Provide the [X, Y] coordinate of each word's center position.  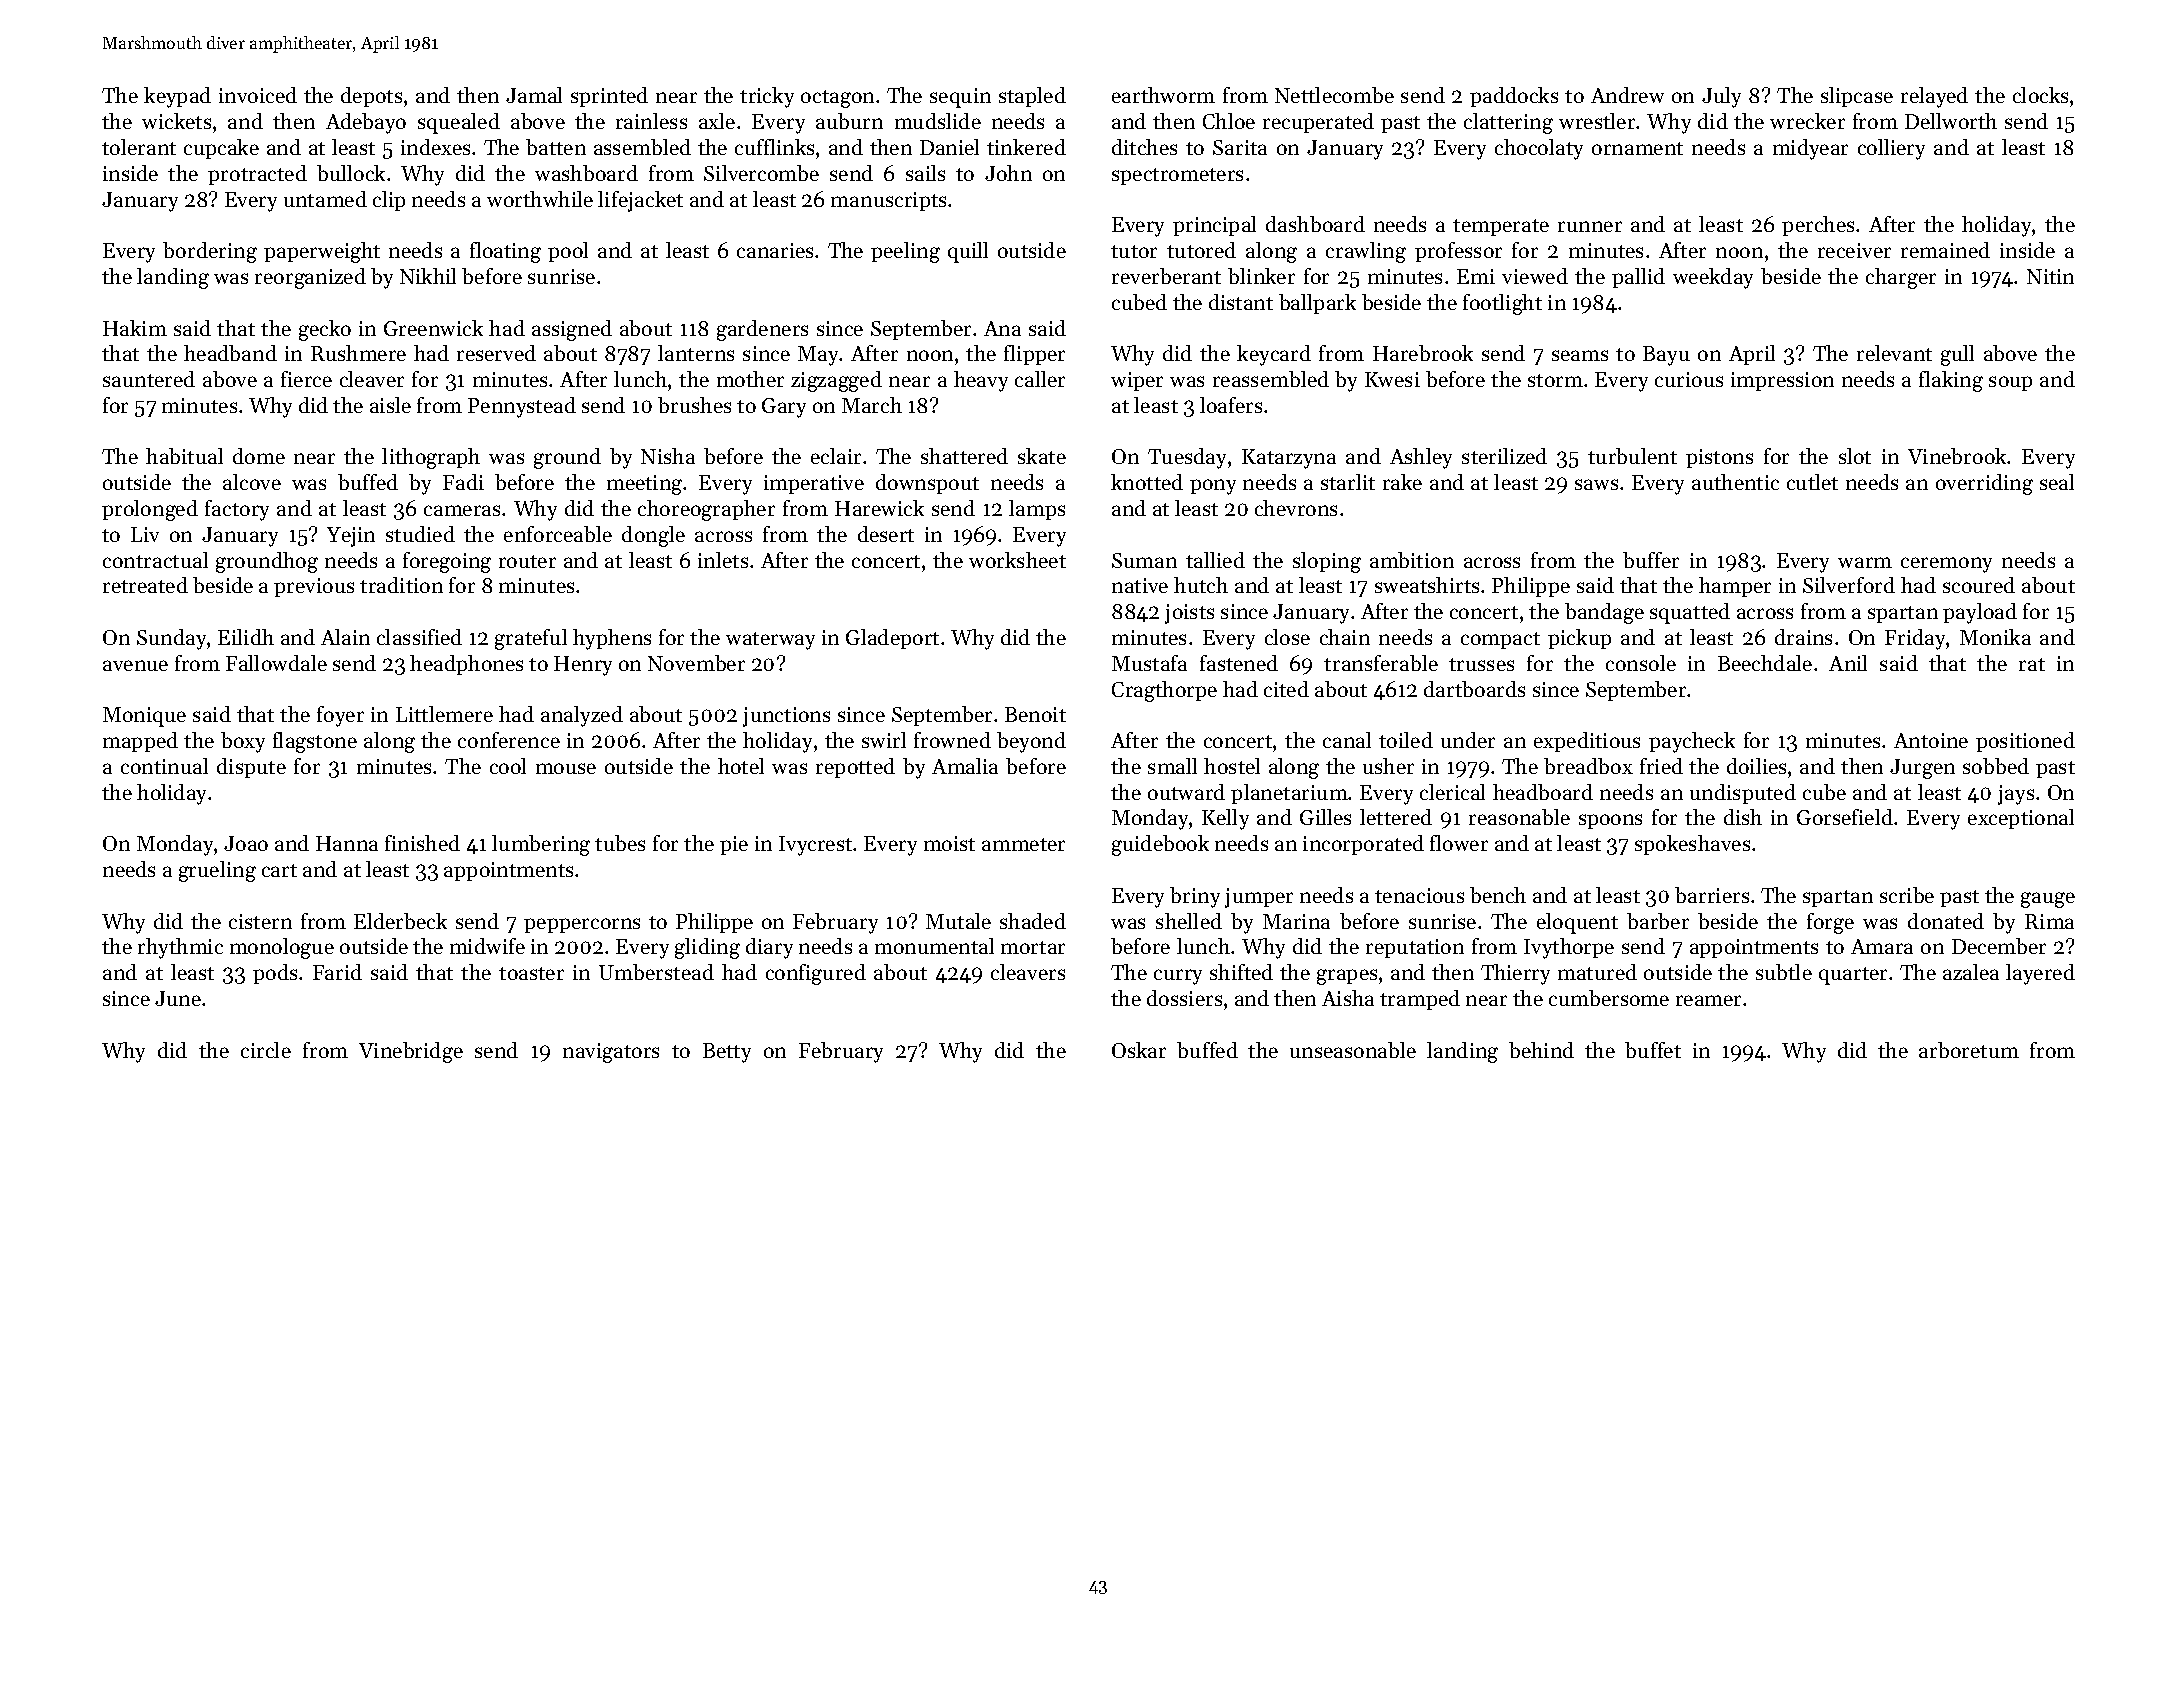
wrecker [1807, 121]
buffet [1653, 1050]
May [819, 356]
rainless [651, 121]
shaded [1033, 921]
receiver [1854, 250]
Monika [1995, 637]
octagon [837, 99]
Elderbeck [400, 921]
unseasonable [1353, 1050]
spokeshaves [1692, 845]
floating [505, 252]
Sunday [171, 639]
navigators [611, 1053]
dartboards [1474, 689]
